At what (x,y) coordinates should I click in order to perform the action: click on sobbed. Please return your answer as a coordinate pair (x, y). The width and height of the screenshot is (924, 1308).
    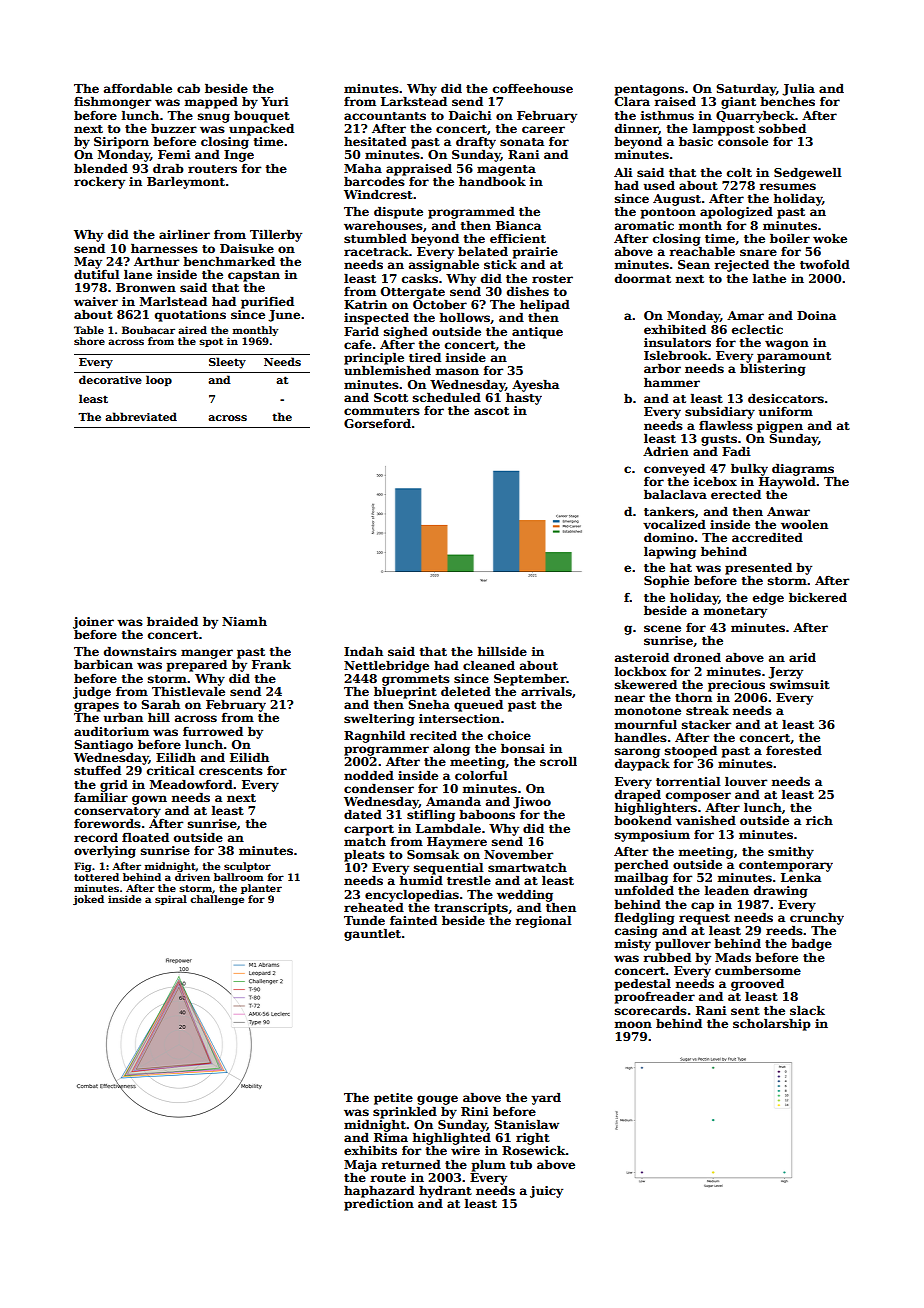
    Looking at the image, I should click on (782, 128).
